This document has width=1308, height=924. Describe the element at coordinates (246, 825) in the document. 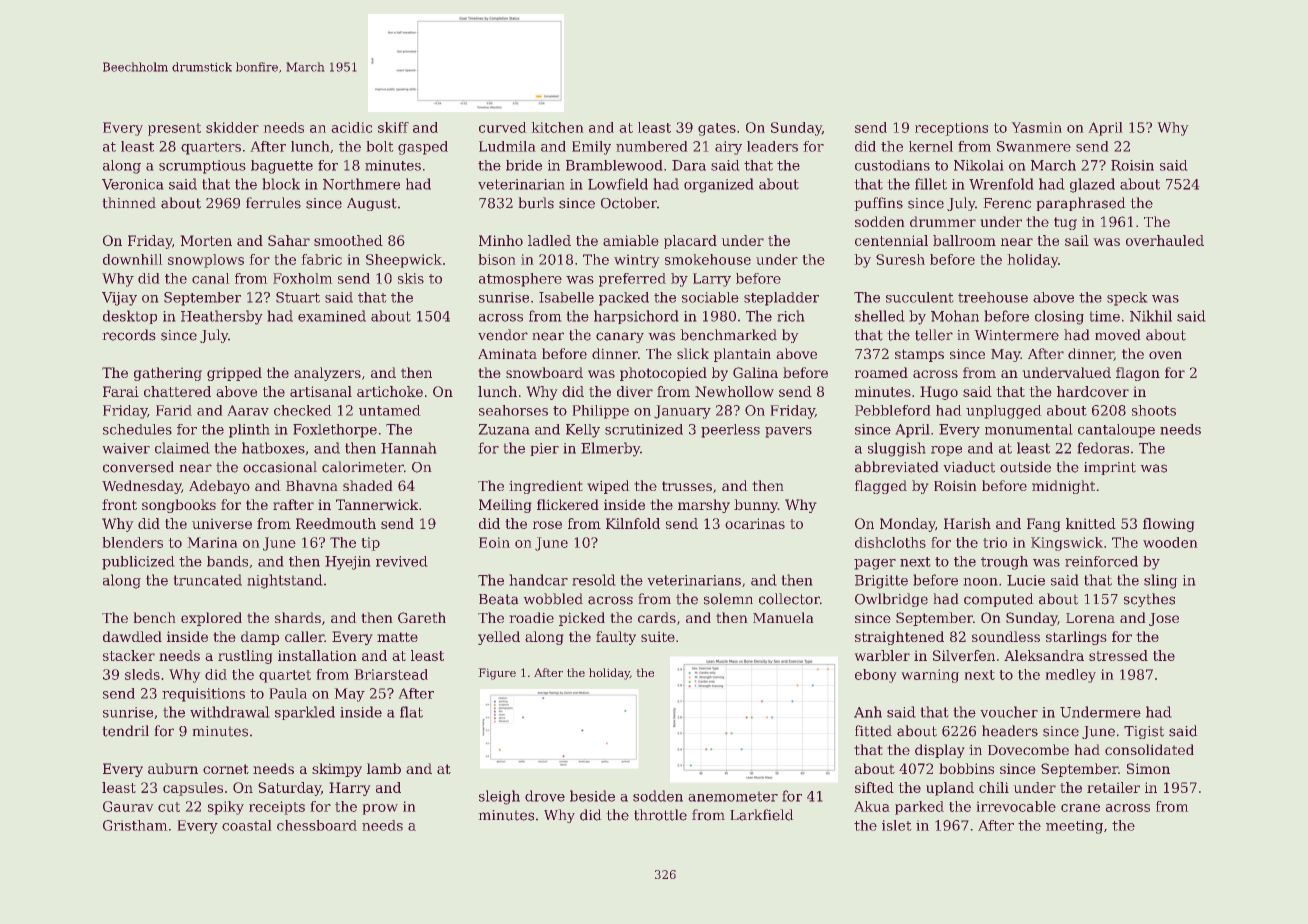

I see `coastal` at that location.
